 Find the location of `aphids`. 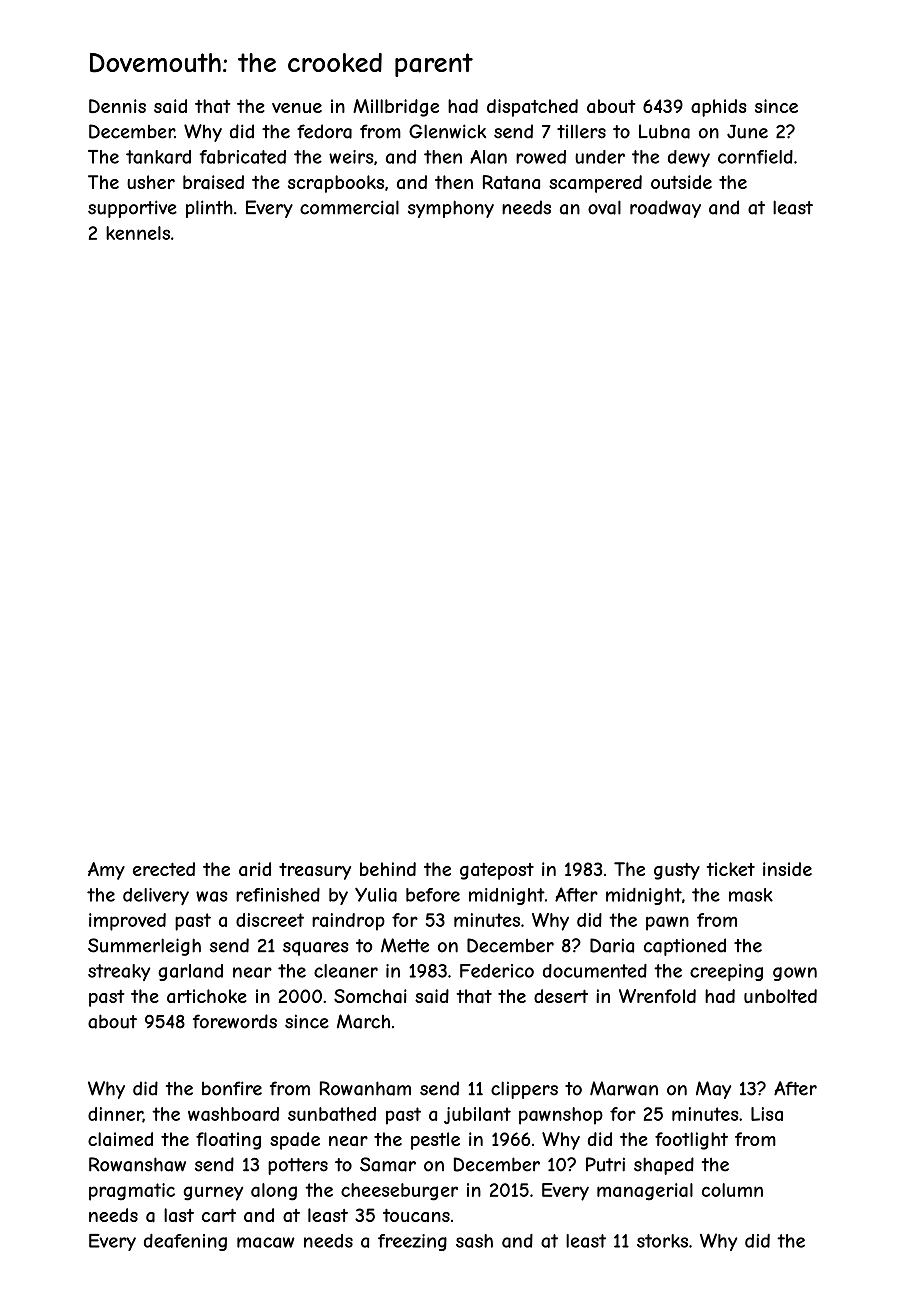

aphids is located at coordinates (719, 108).
